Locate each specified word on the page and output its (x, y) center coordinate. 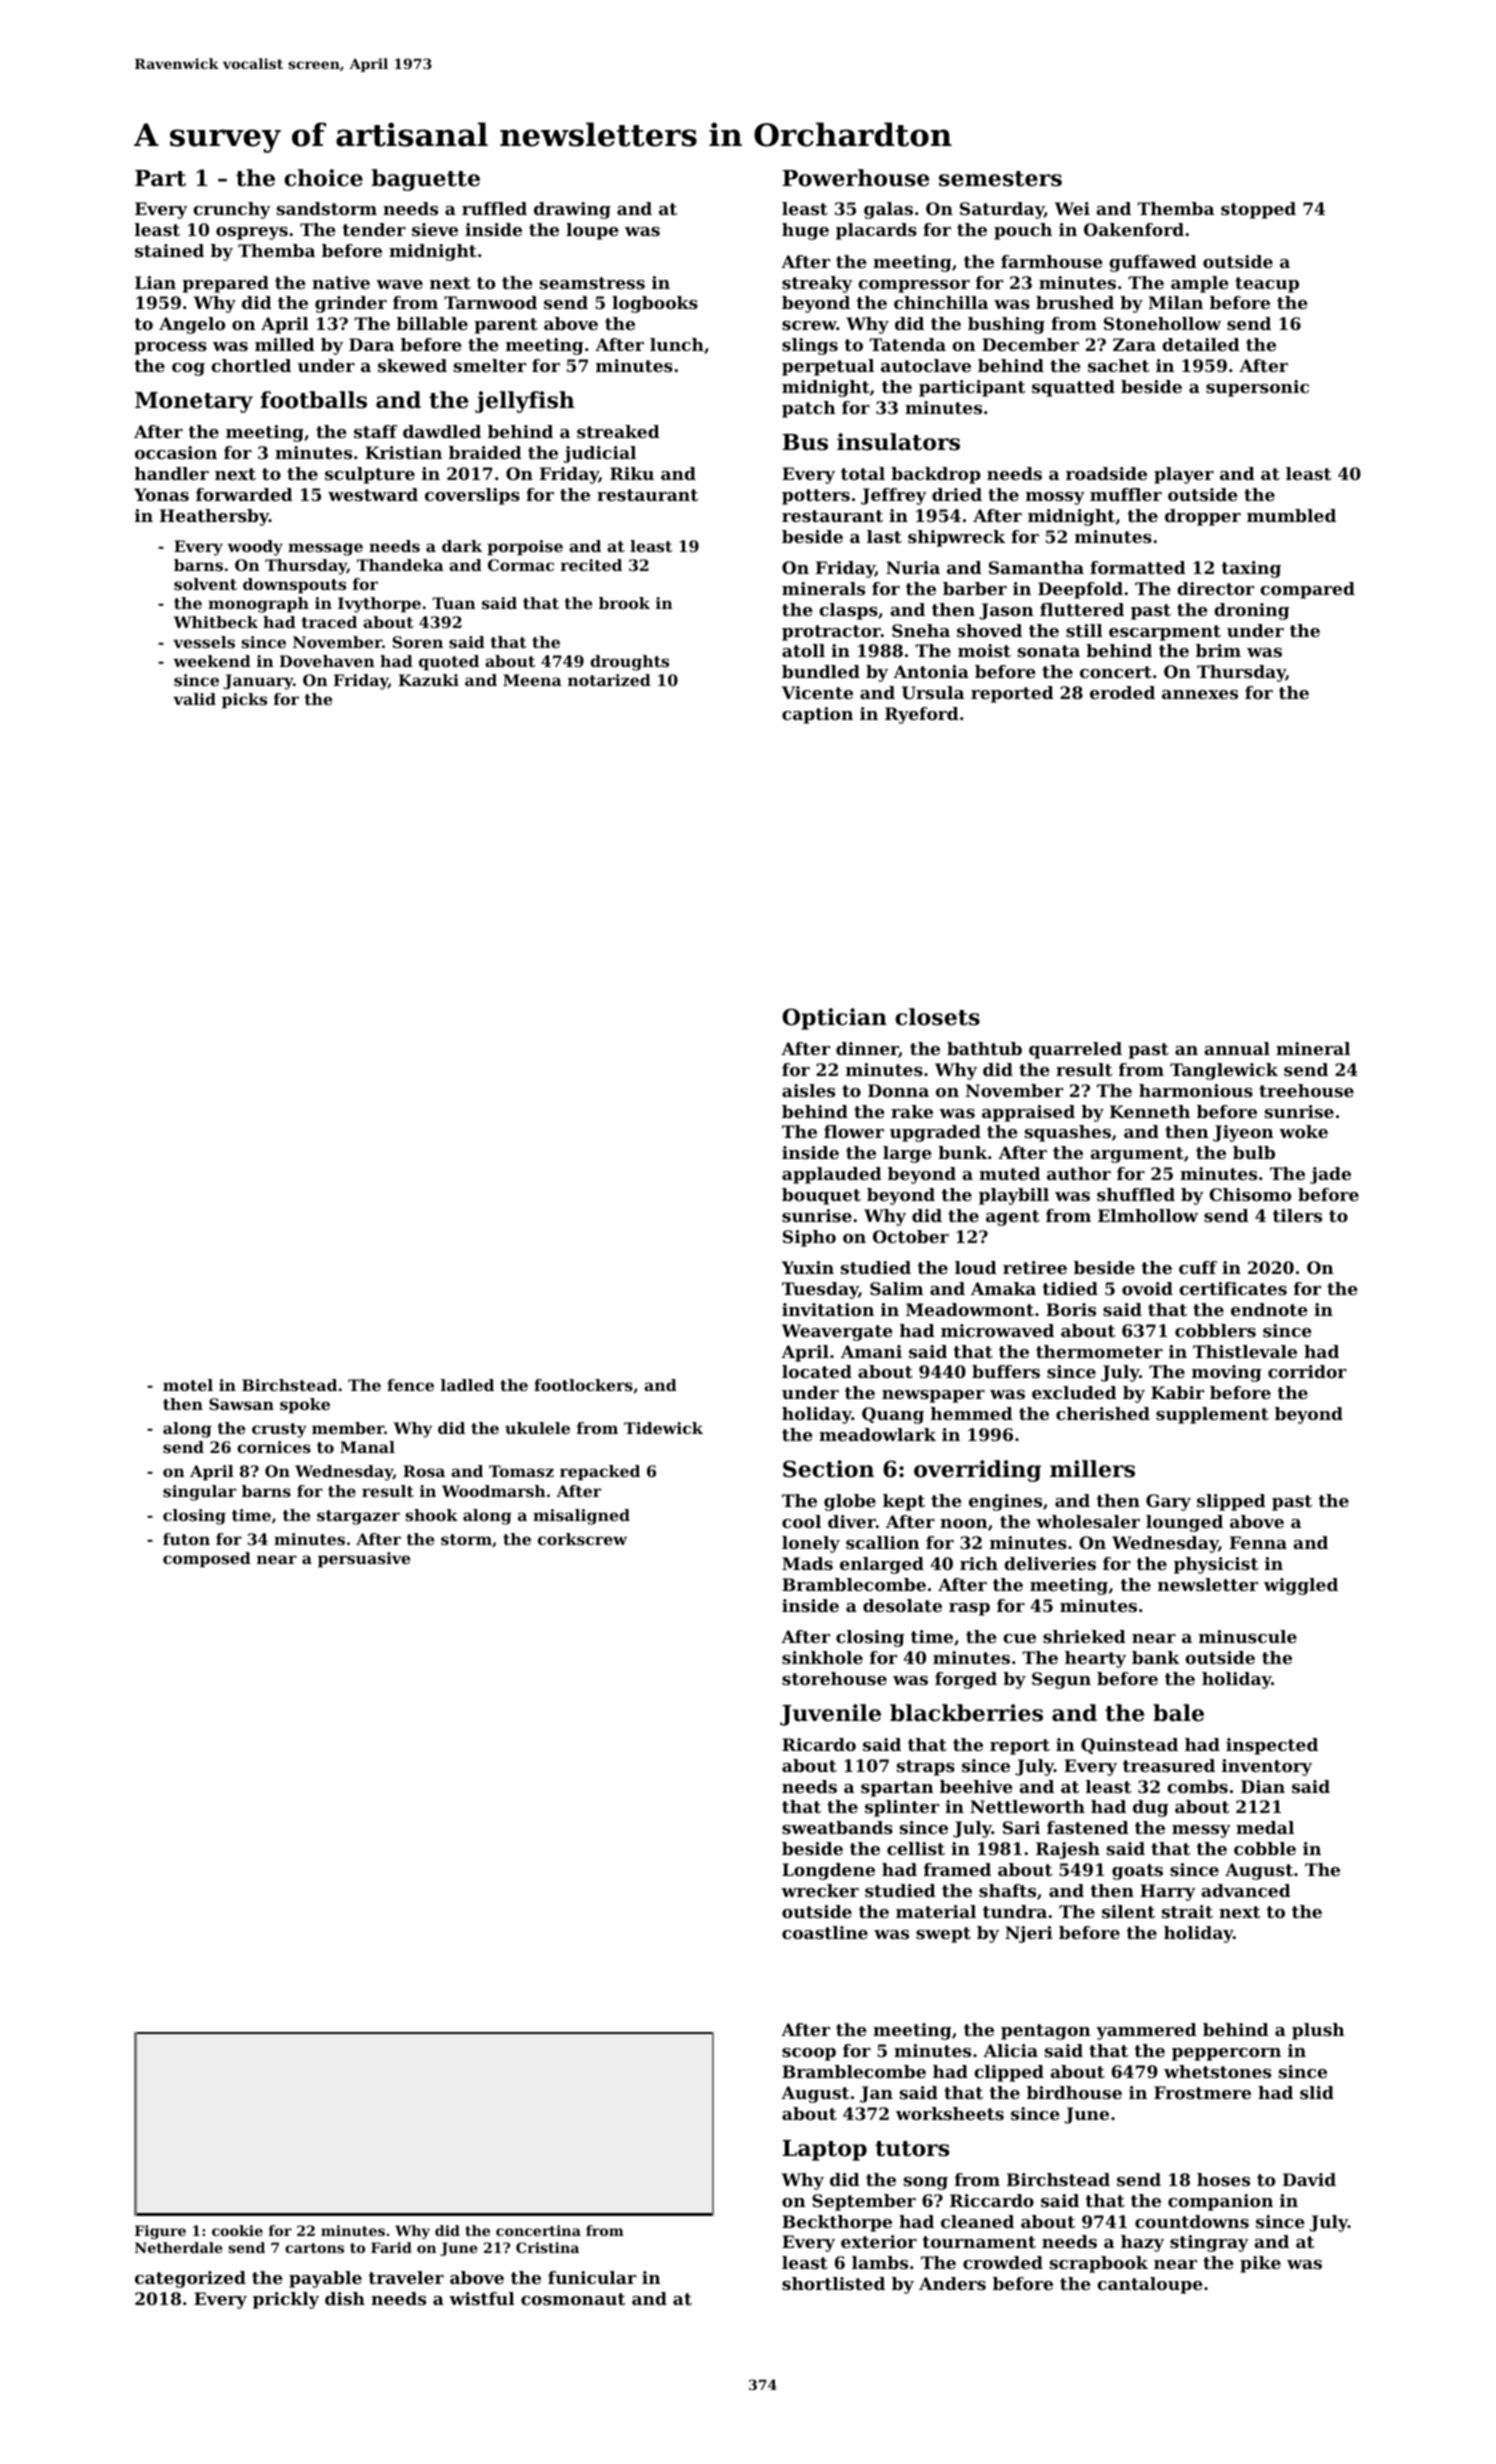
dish (345, 2298)
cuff (1198, 1267)
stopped (1258, 210)
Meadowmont (970, 1309)
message (325, 549)
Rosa (424, 1471)
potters (816, 497)
